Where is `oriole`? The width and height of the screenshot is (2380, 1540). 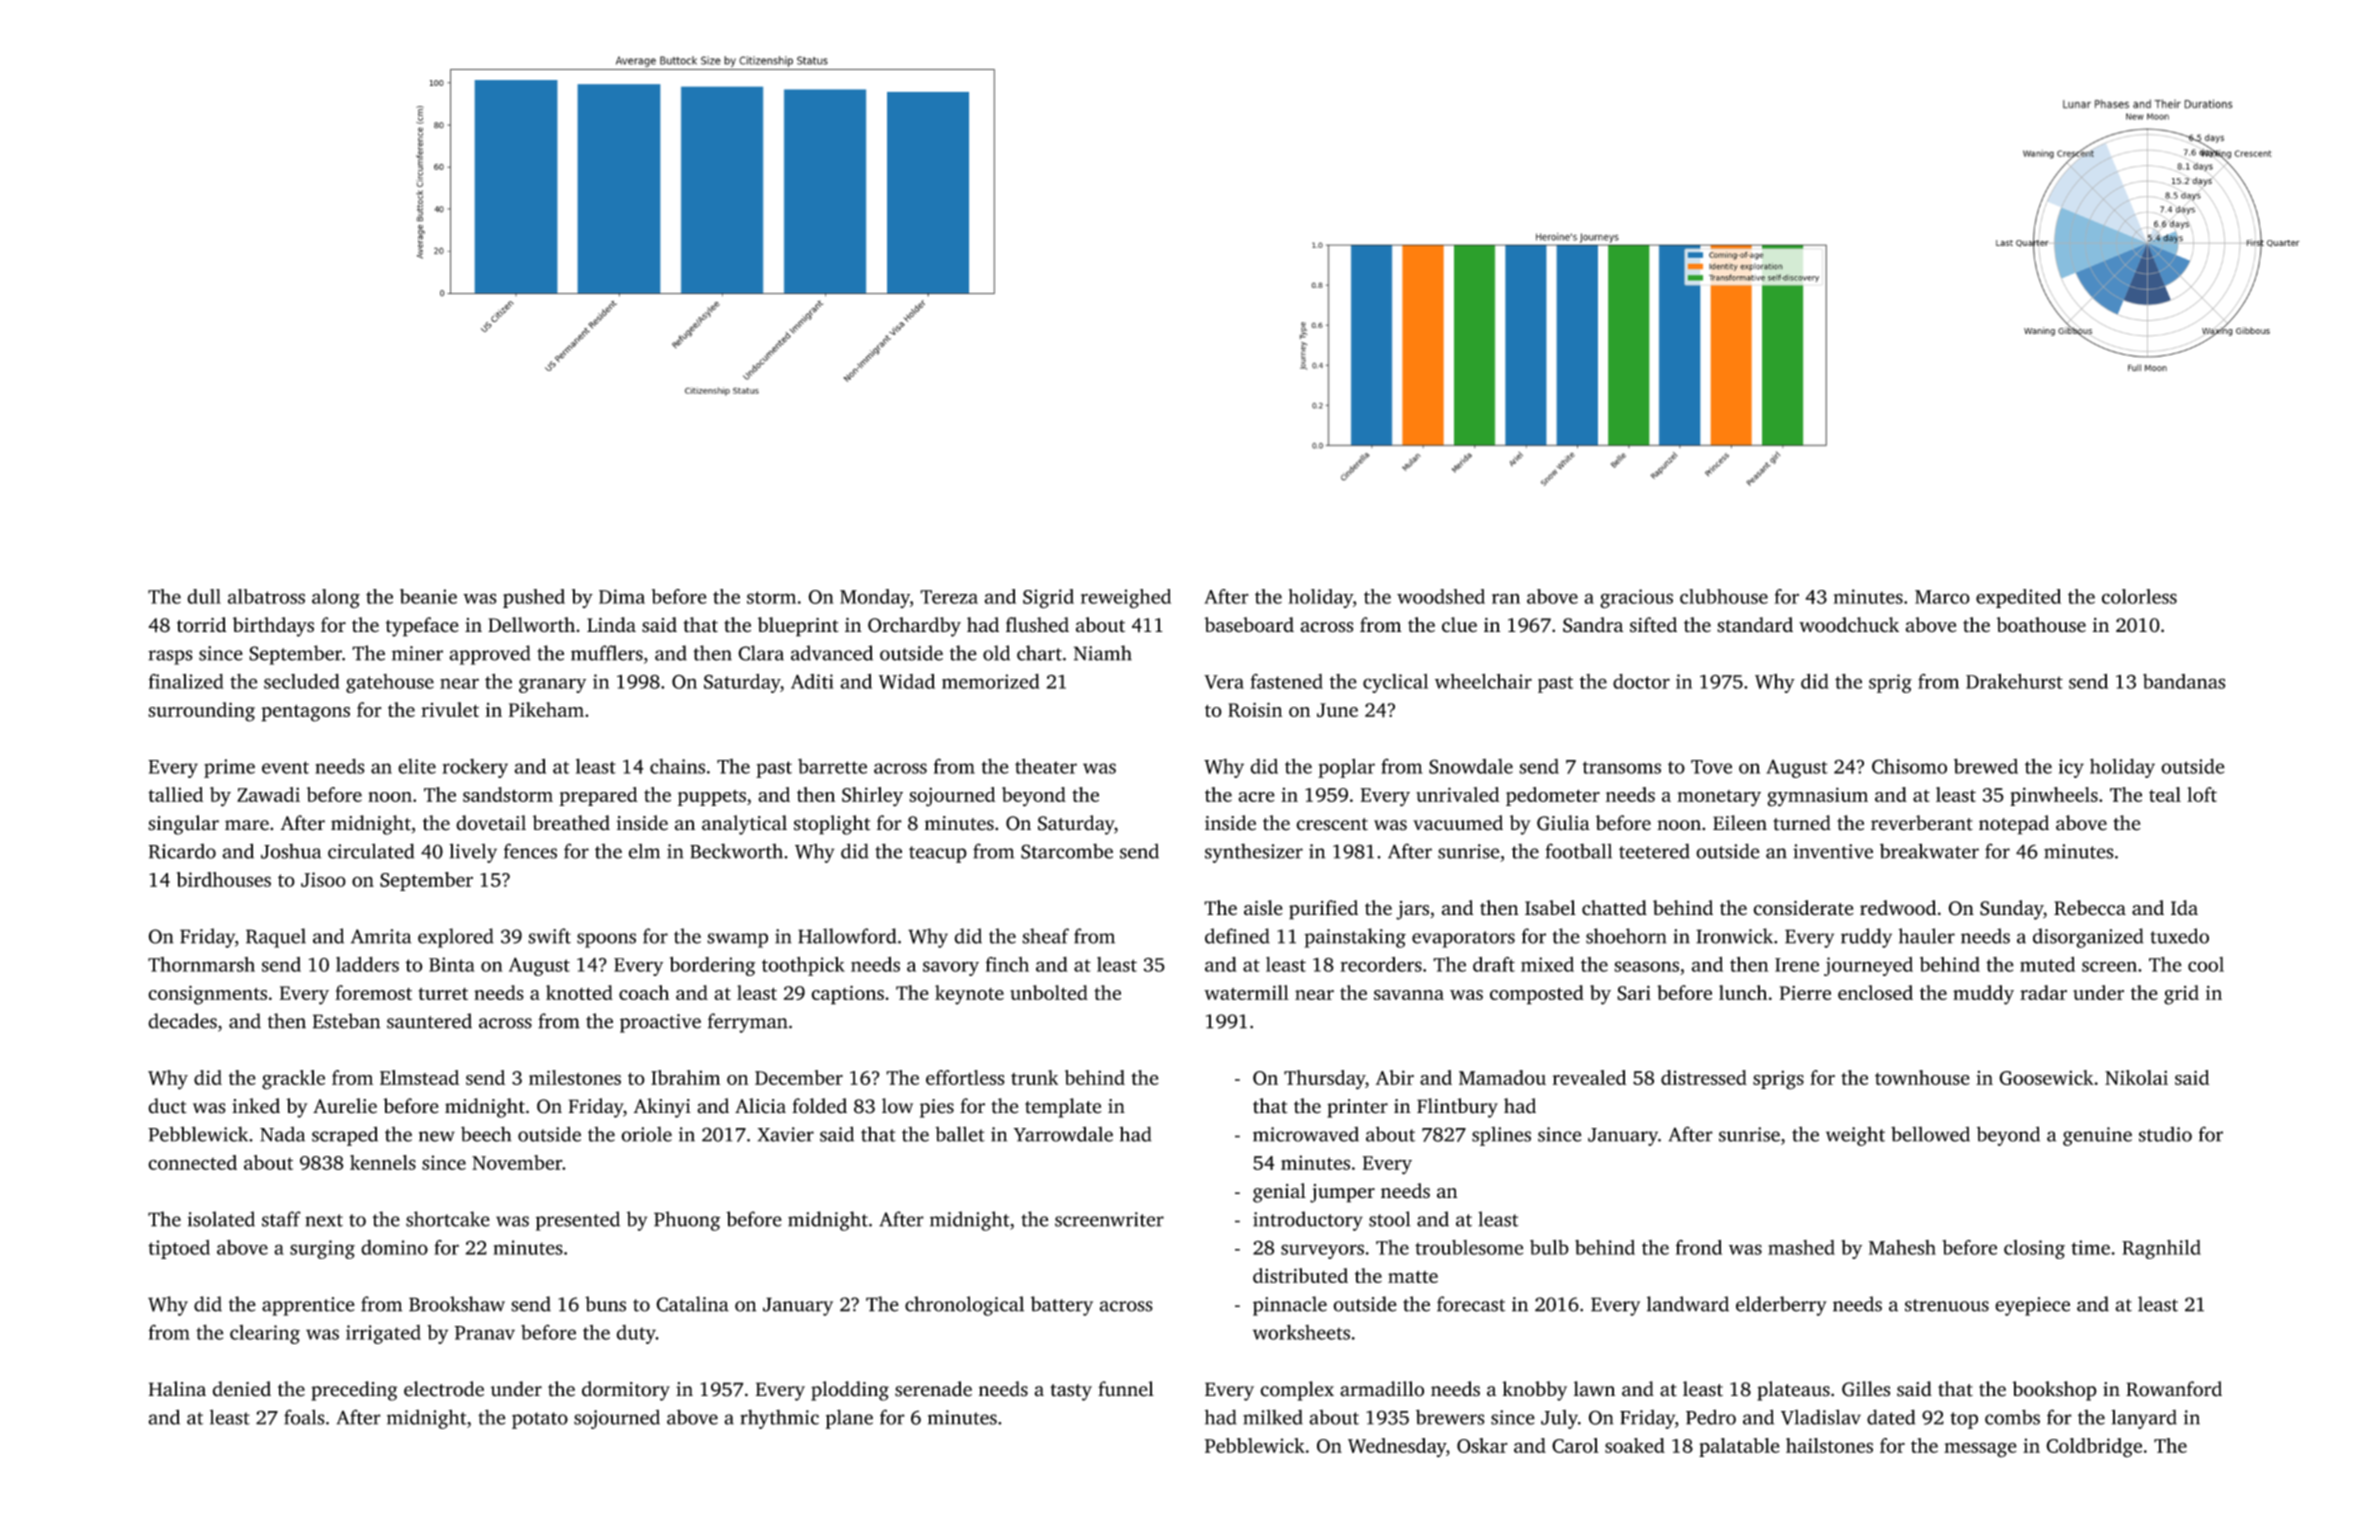 oriole is located at coordinates (646, 1134).
